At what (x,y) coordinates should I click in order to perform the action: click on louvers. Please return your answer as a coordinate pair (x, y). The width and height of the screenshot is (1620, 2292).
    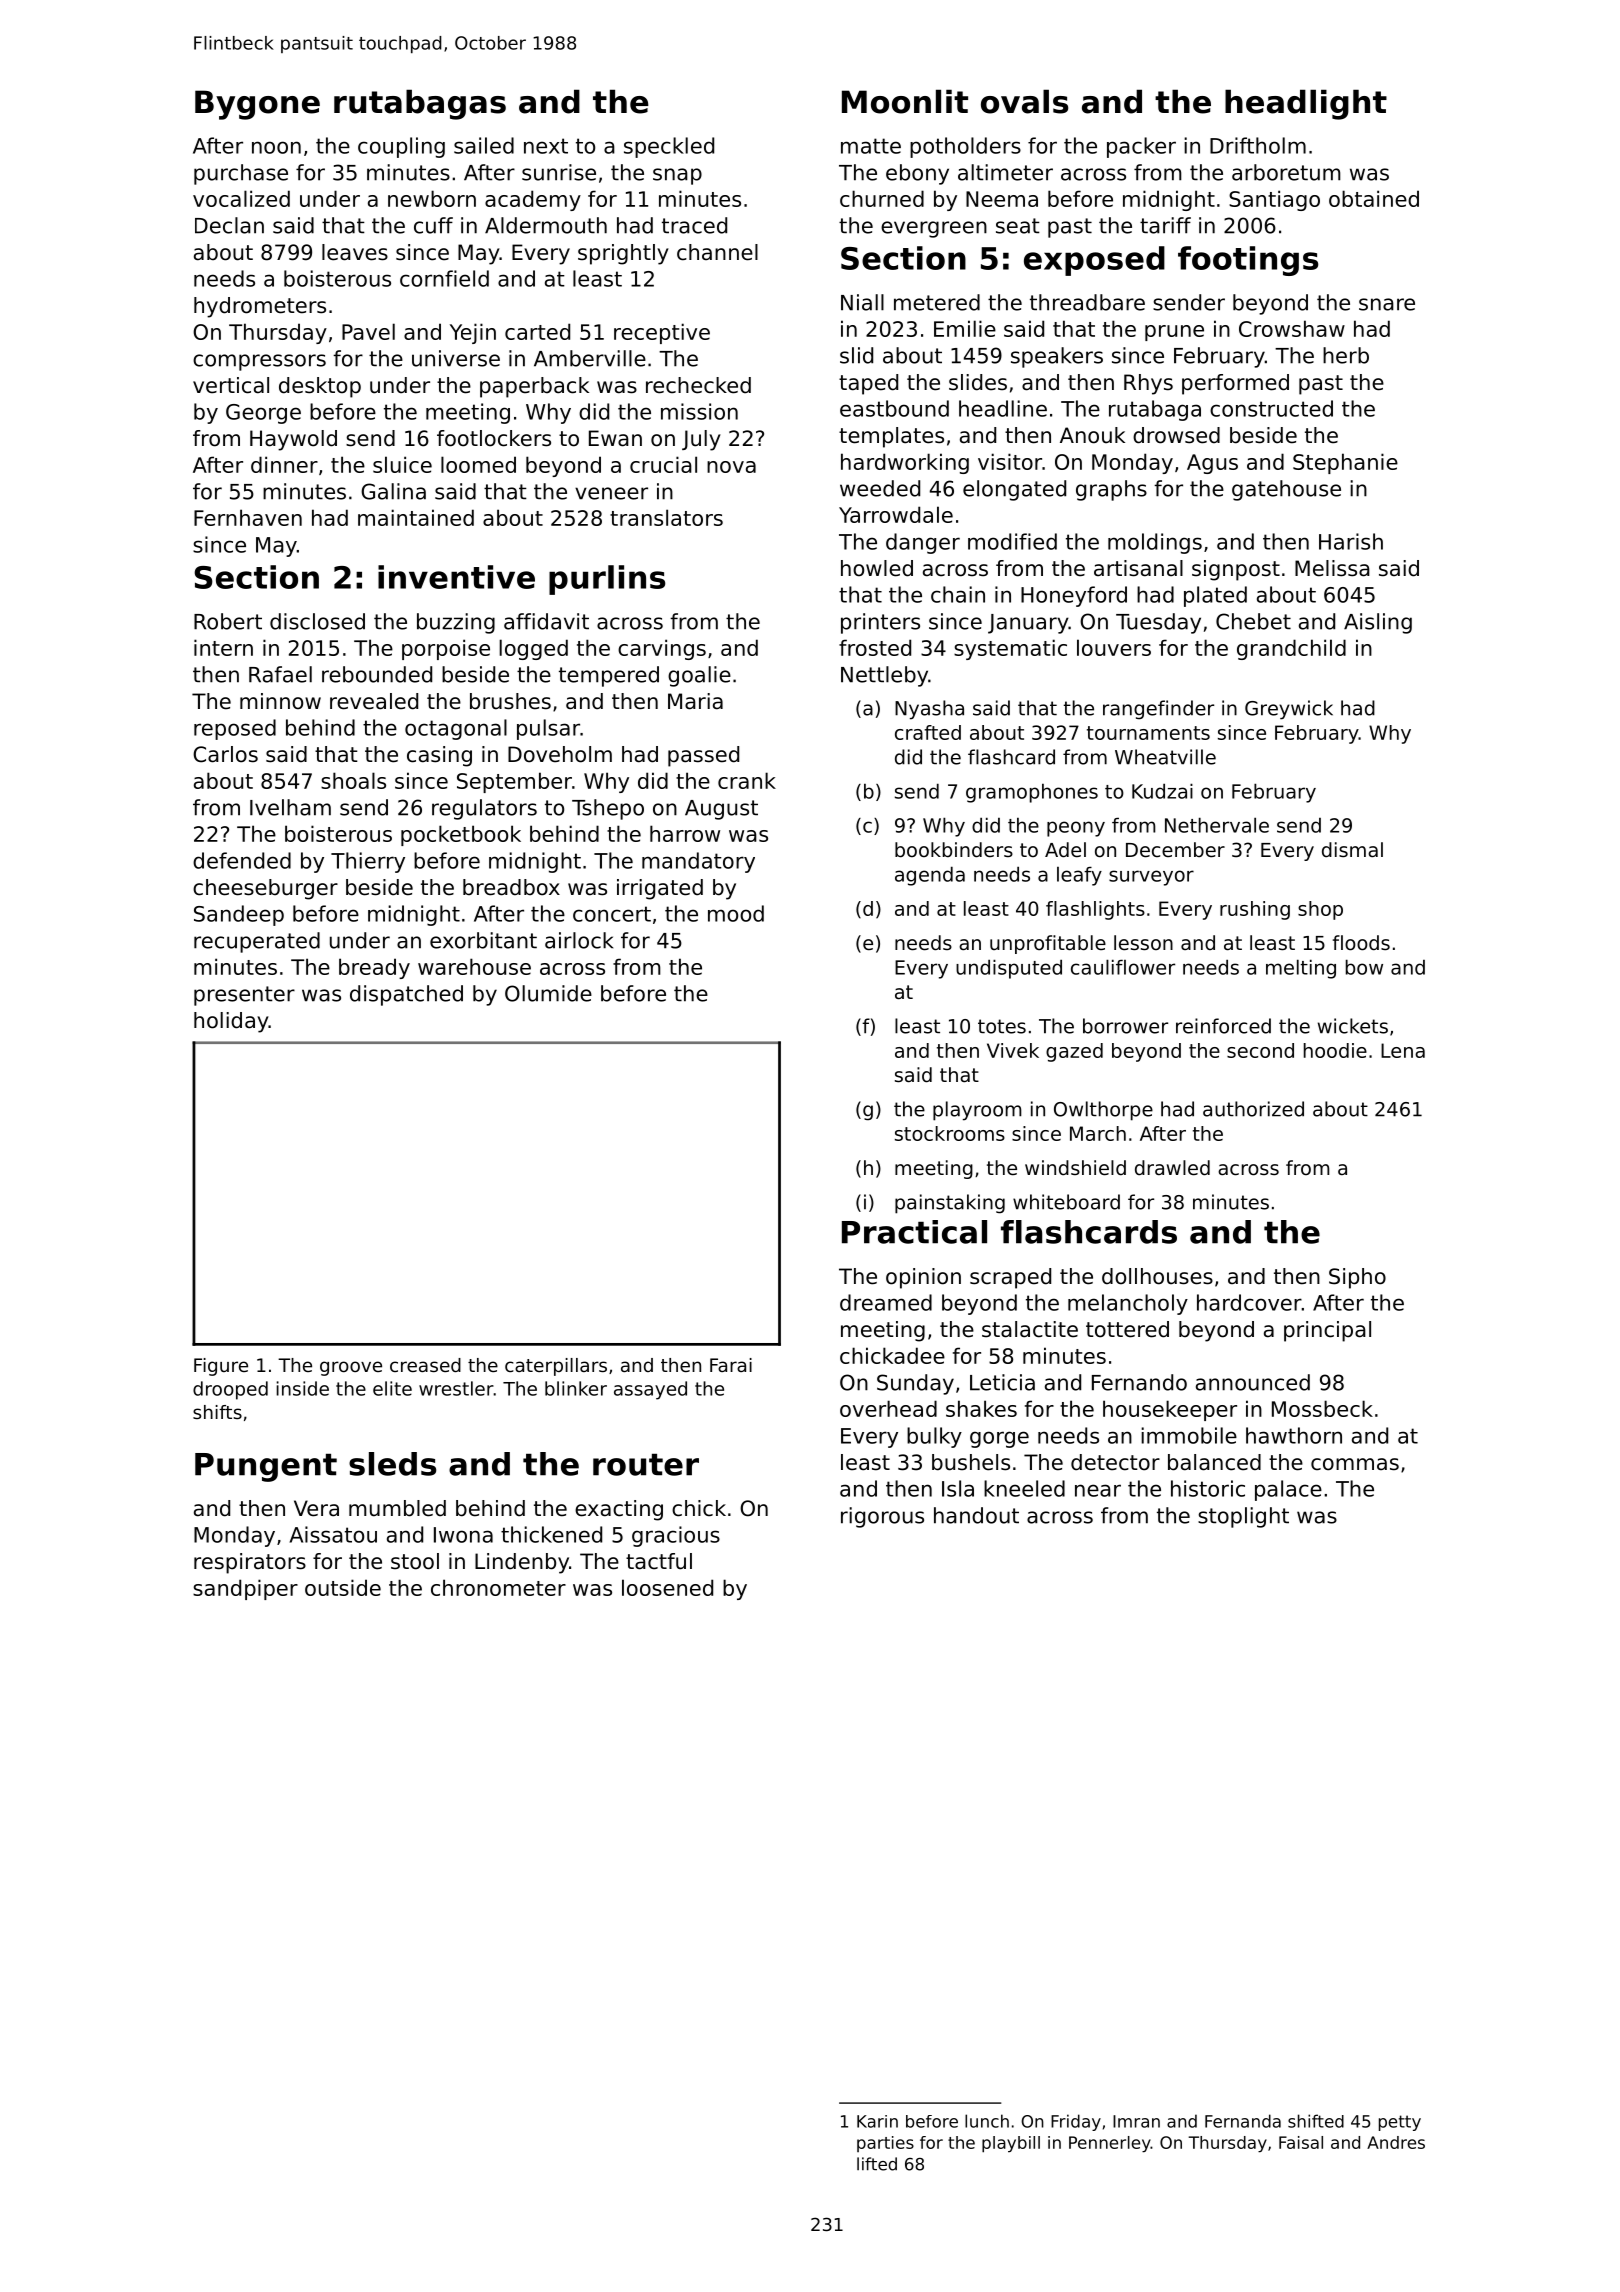
    Looking at the image, I should click on (1114, 647).
